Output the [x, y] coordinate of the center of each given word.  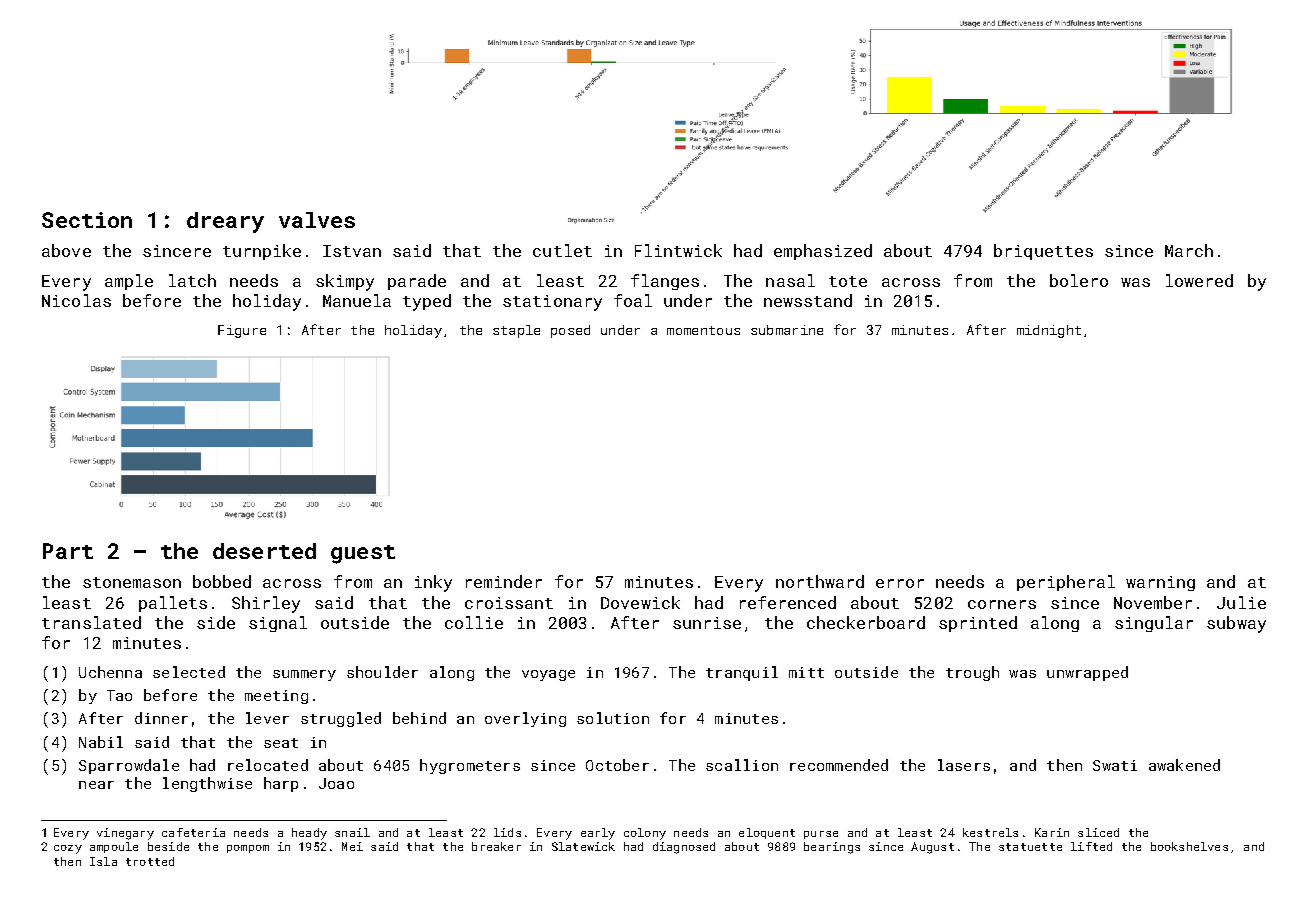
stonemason [132, 582]
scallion [742, 765]
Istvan [352, 251]
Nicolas [76, 300]
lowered [1199, 280]
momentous [703, 330]
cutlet [562, 250]
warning [1160, 583]
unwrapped [1087, 673]
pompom [248, 849]
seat [281, 743]
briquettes [1043, 252]
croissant [509, 603]
